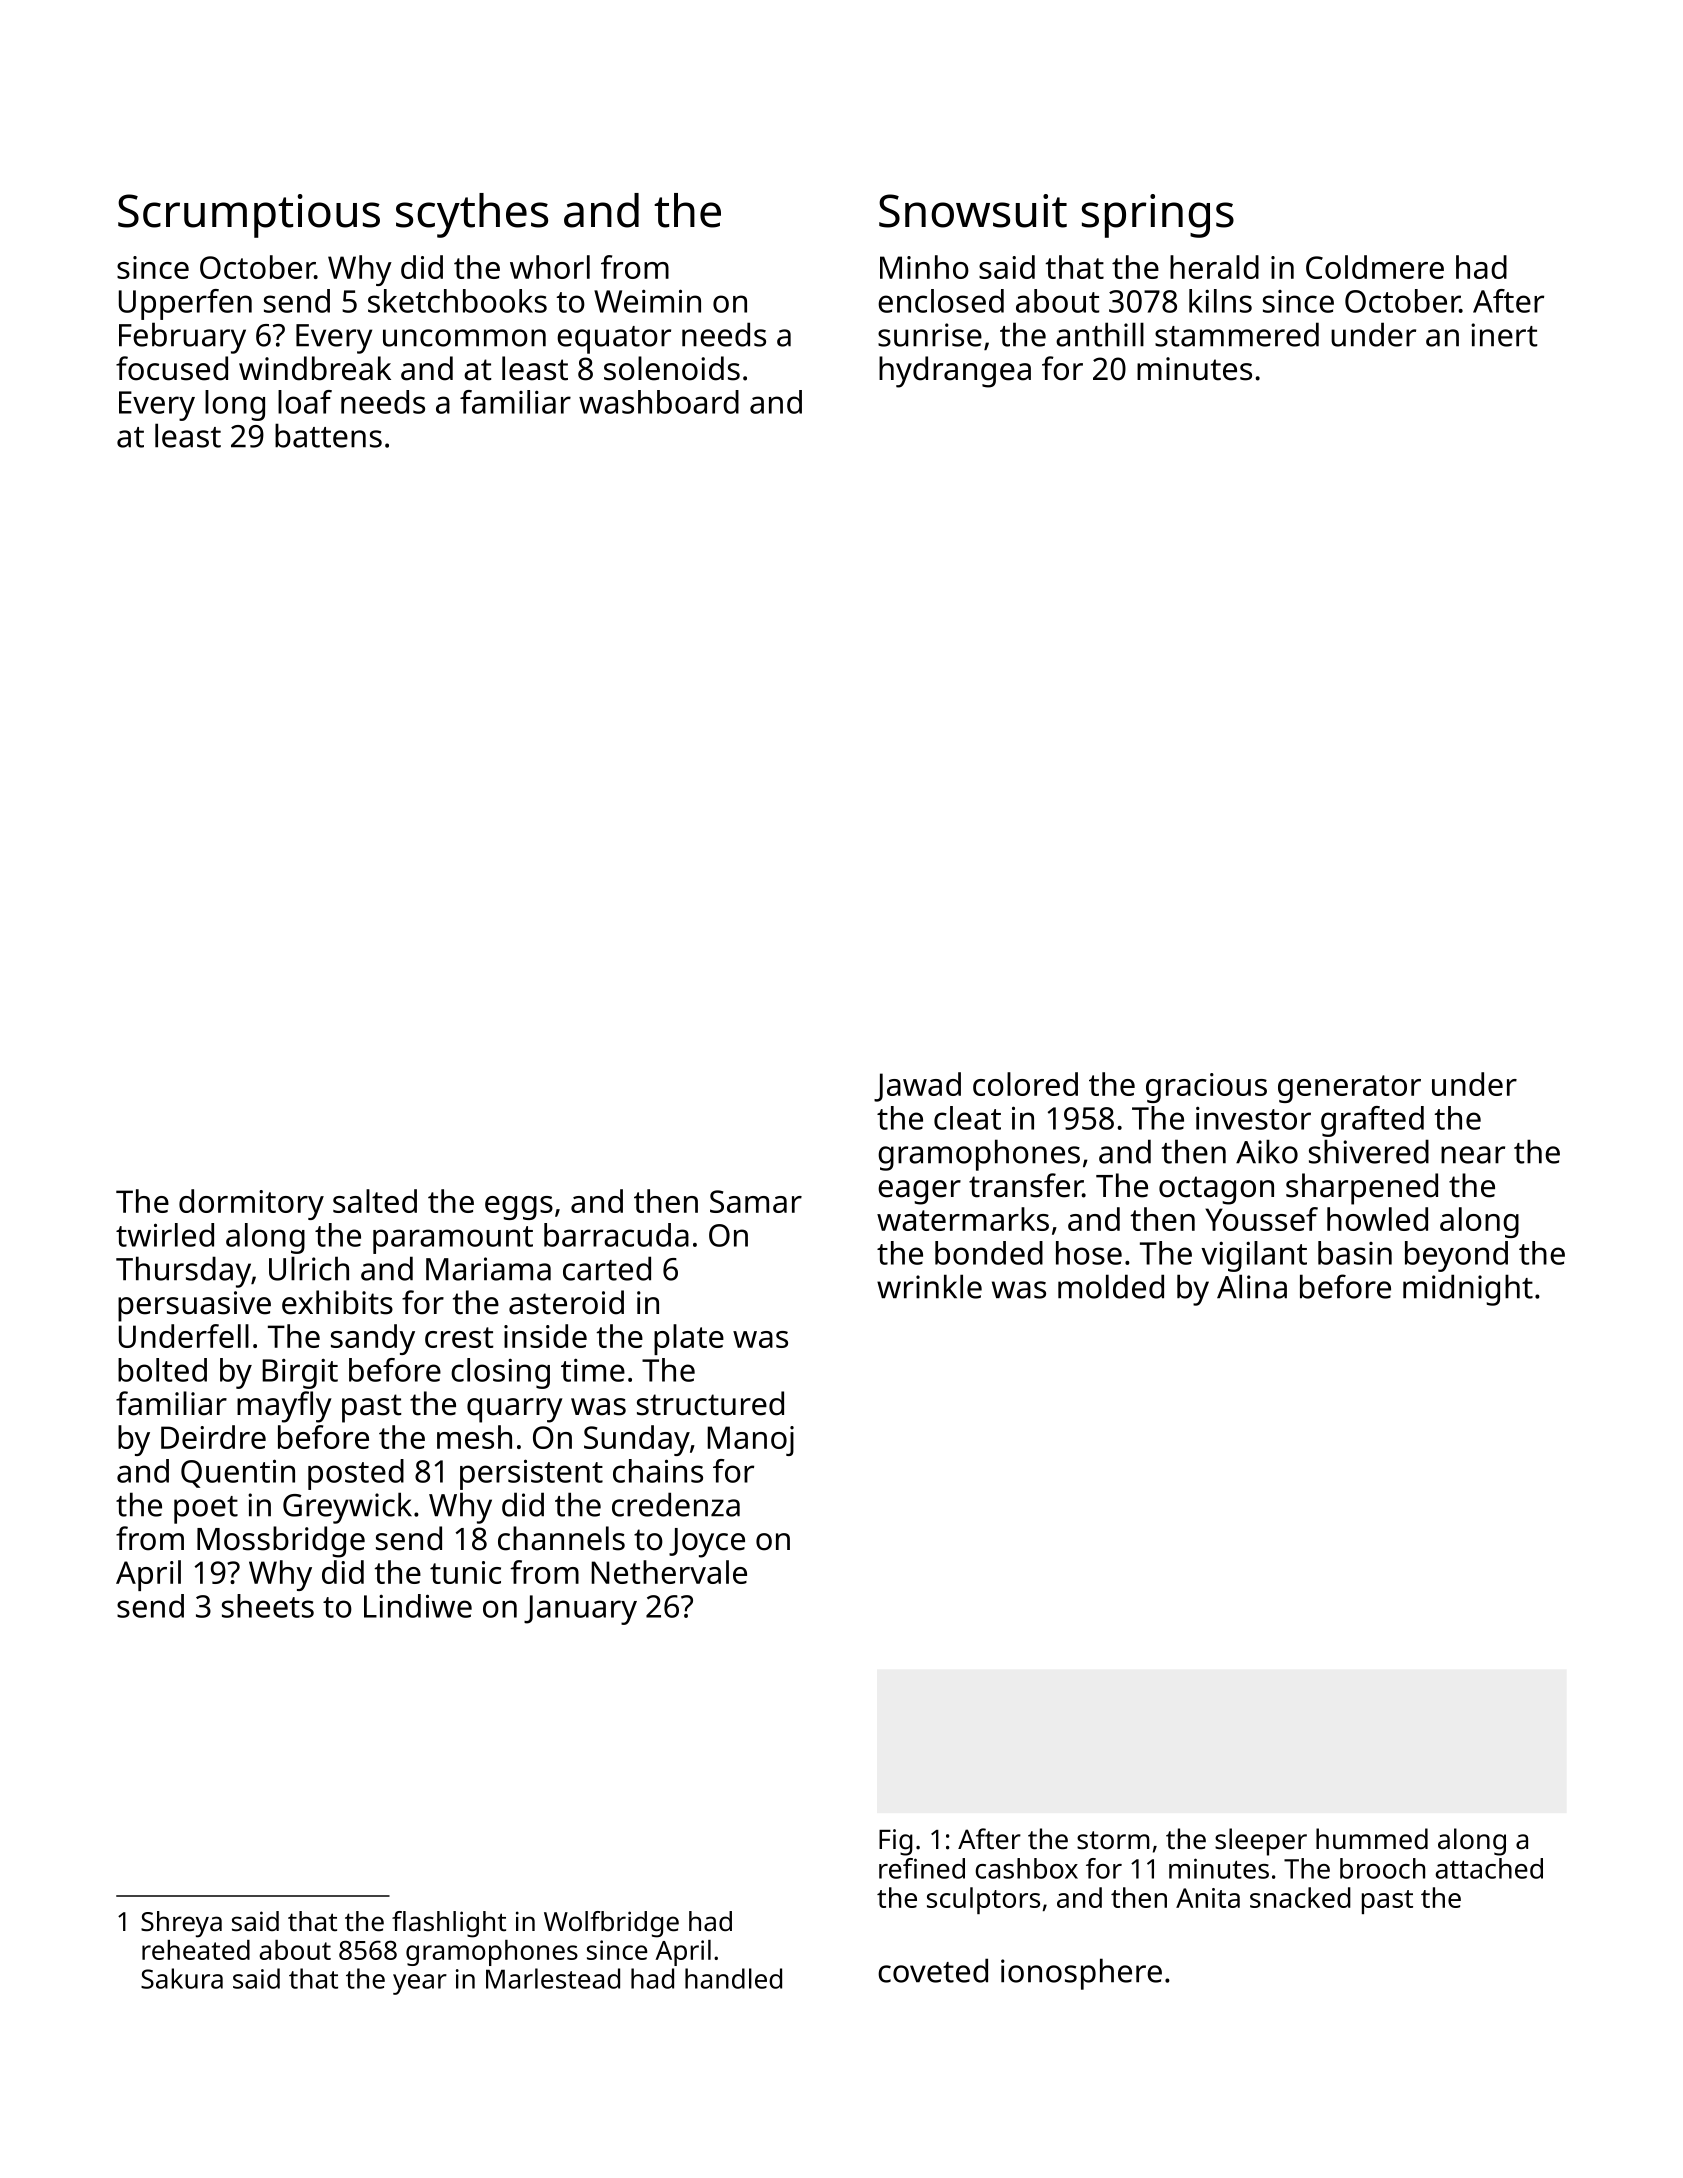  Describe the element at coordinates (251, 1204) in the page. I see `dormitory` at that location.
